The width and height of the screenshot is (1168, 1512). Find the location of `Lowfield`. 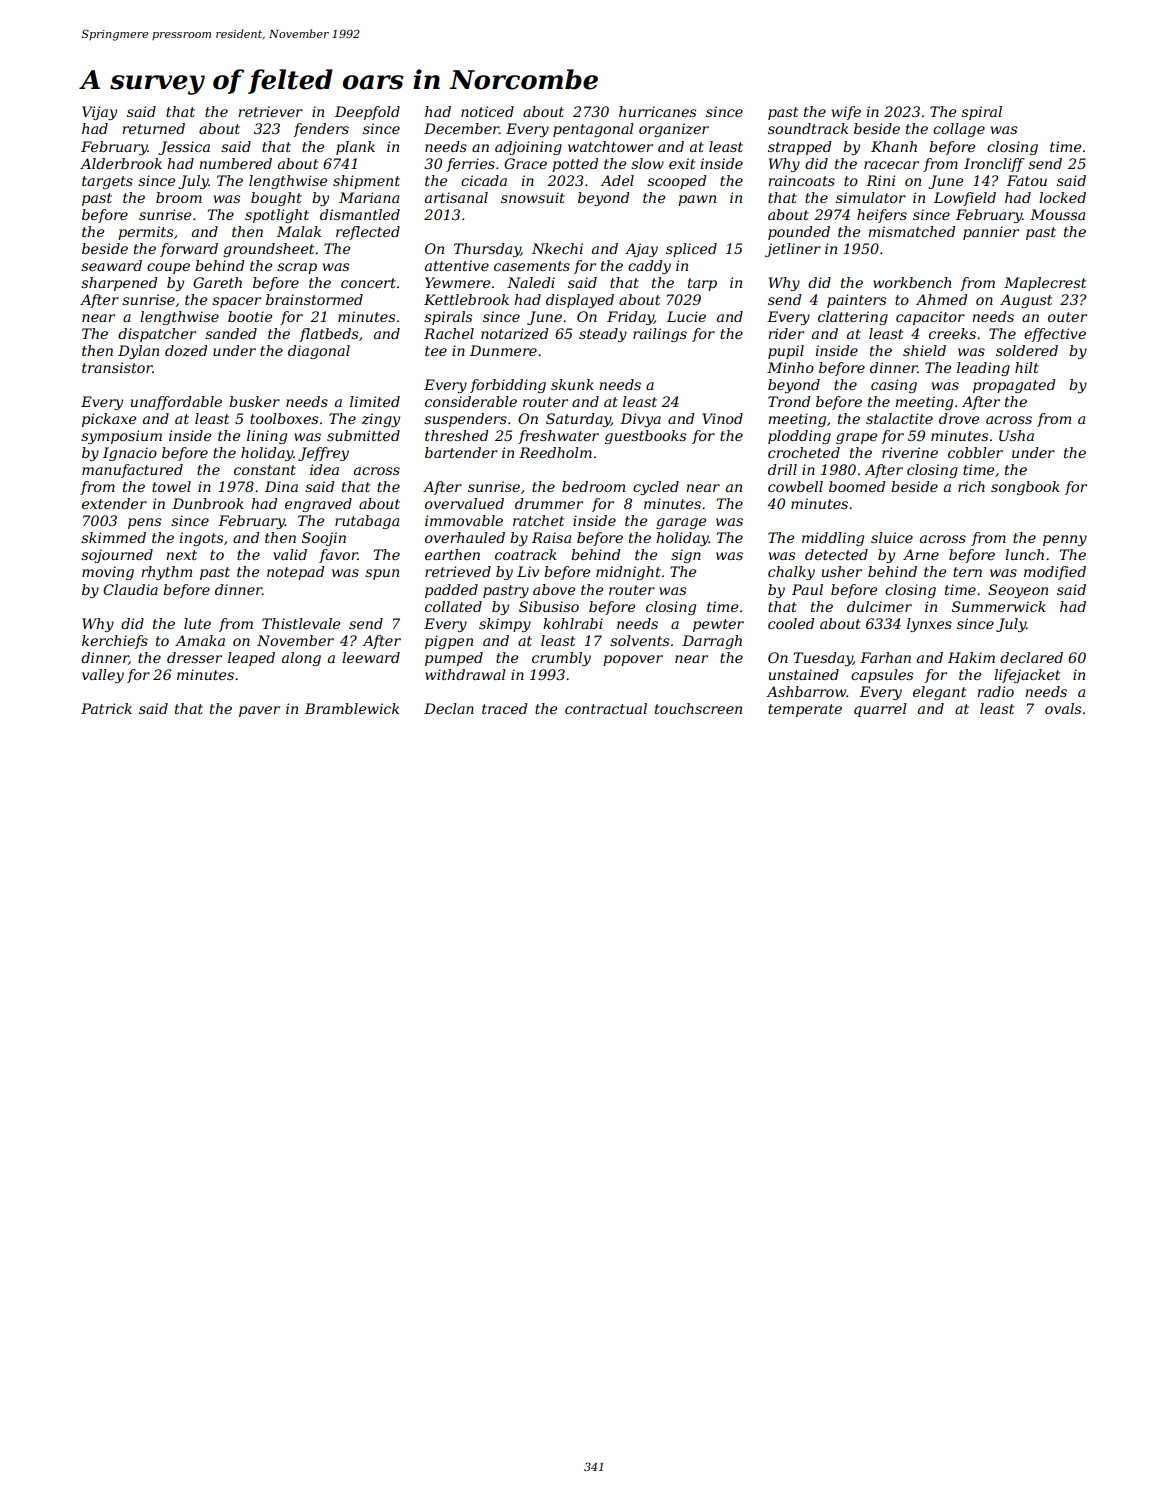

Lowfield is located at coordinates (965, 199).
